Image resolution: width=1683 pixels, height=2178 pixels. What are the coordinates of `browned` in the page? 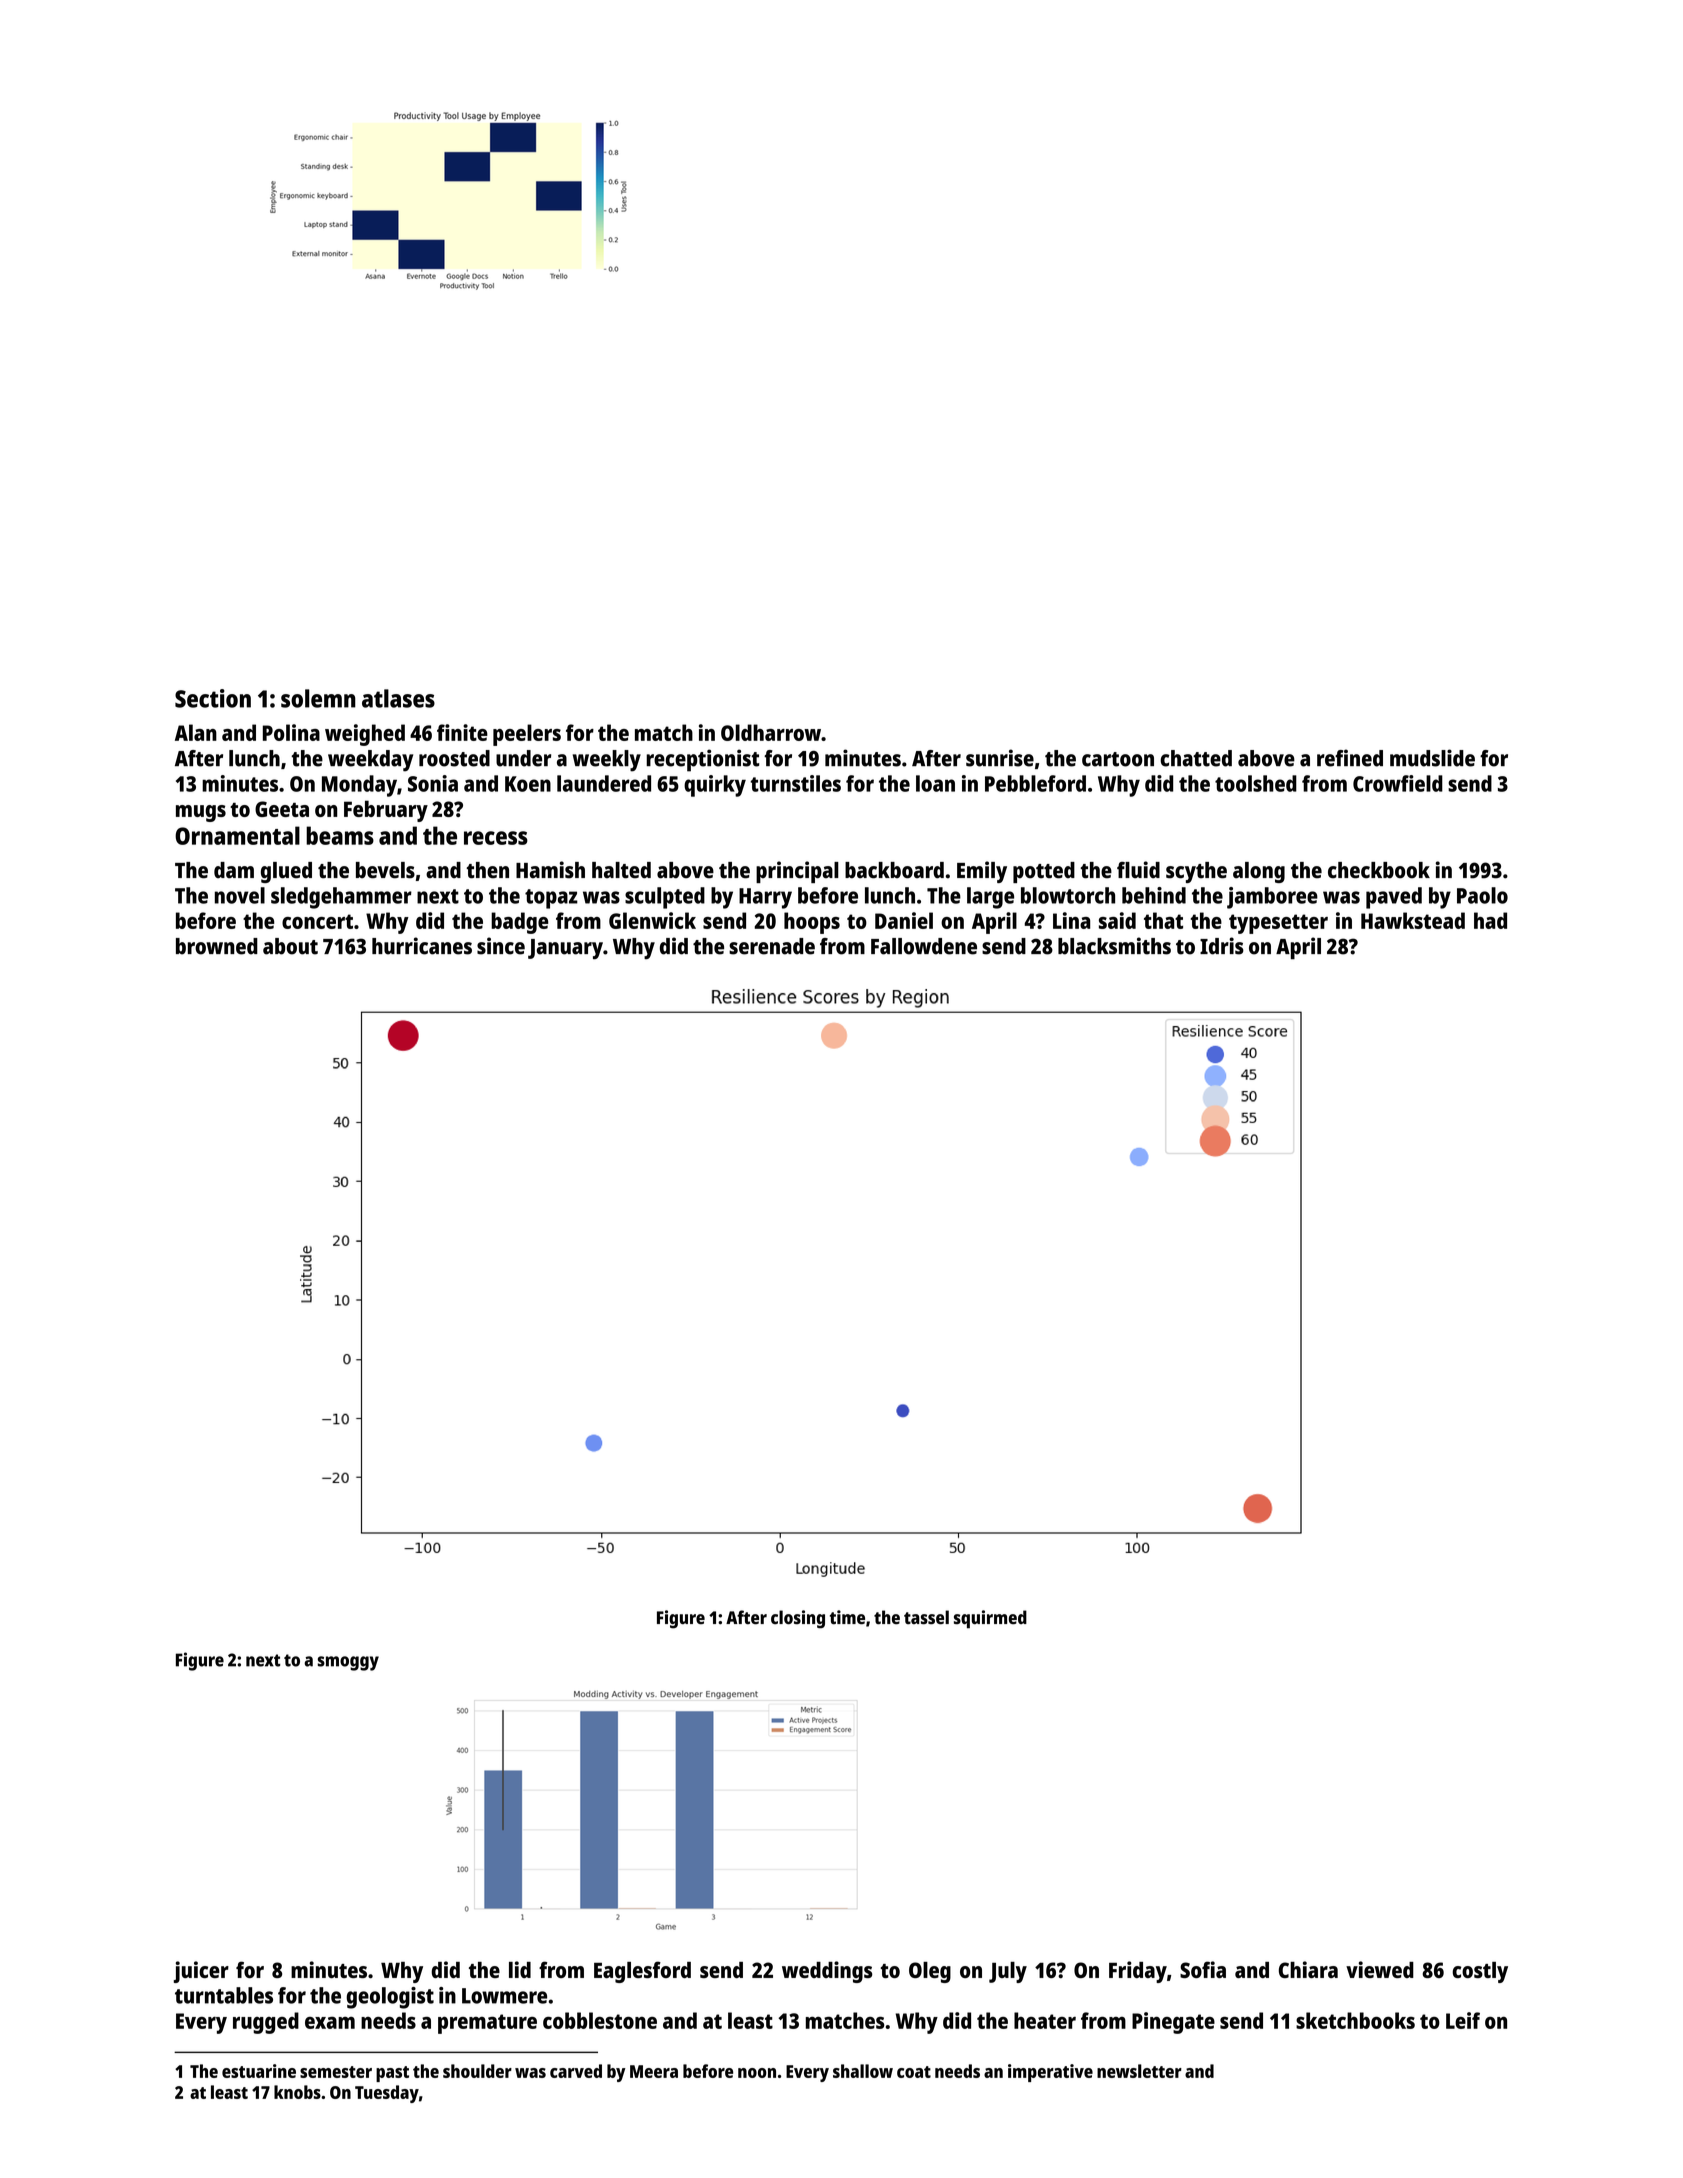 It's located at (217, 946).
